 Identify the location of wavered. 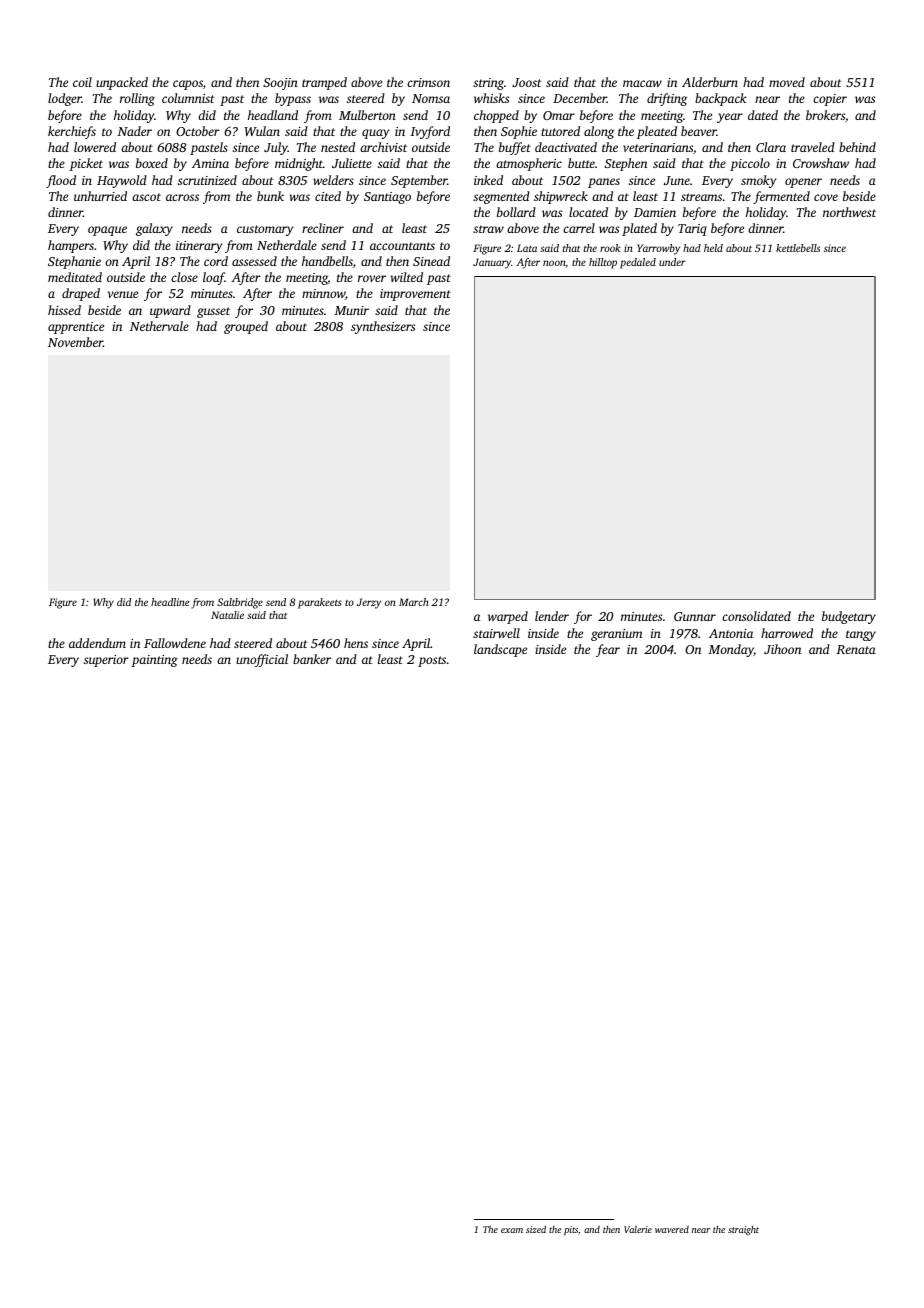
(672, 1229).
